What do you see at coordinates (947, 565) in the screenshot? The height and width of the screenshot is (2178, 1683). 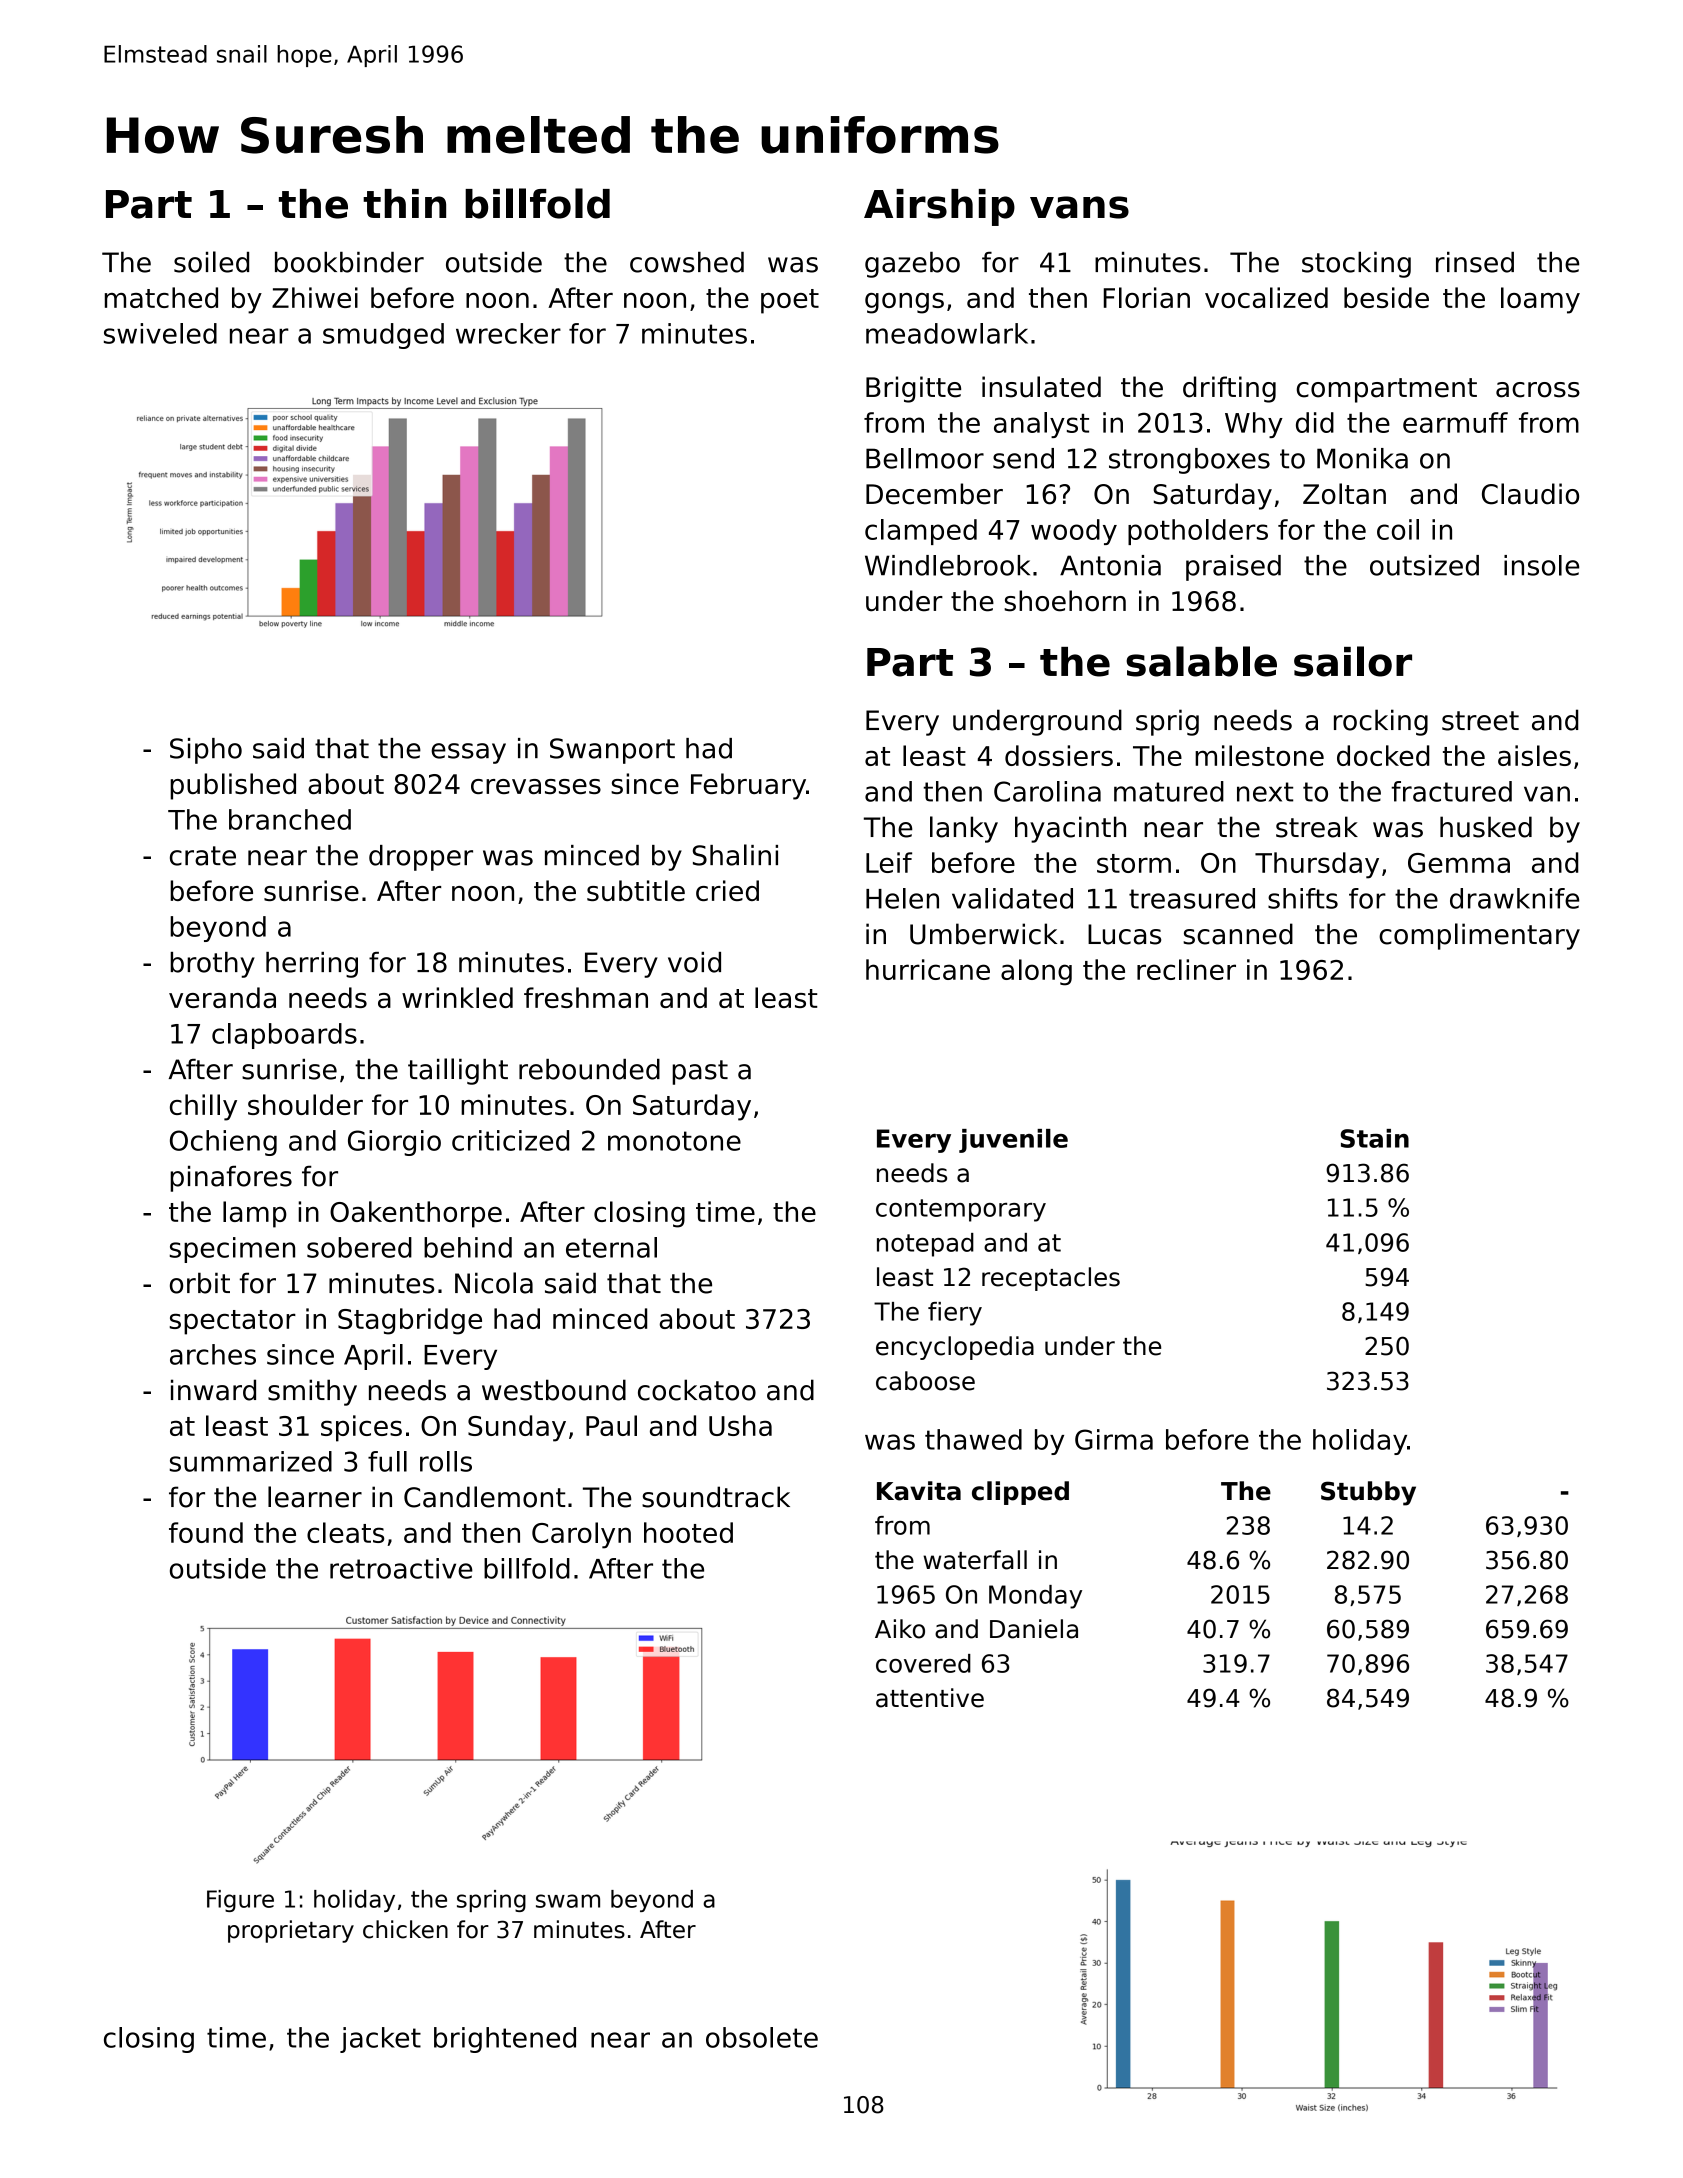 I see `Windlebrook` at bounding box center [947, 565].
